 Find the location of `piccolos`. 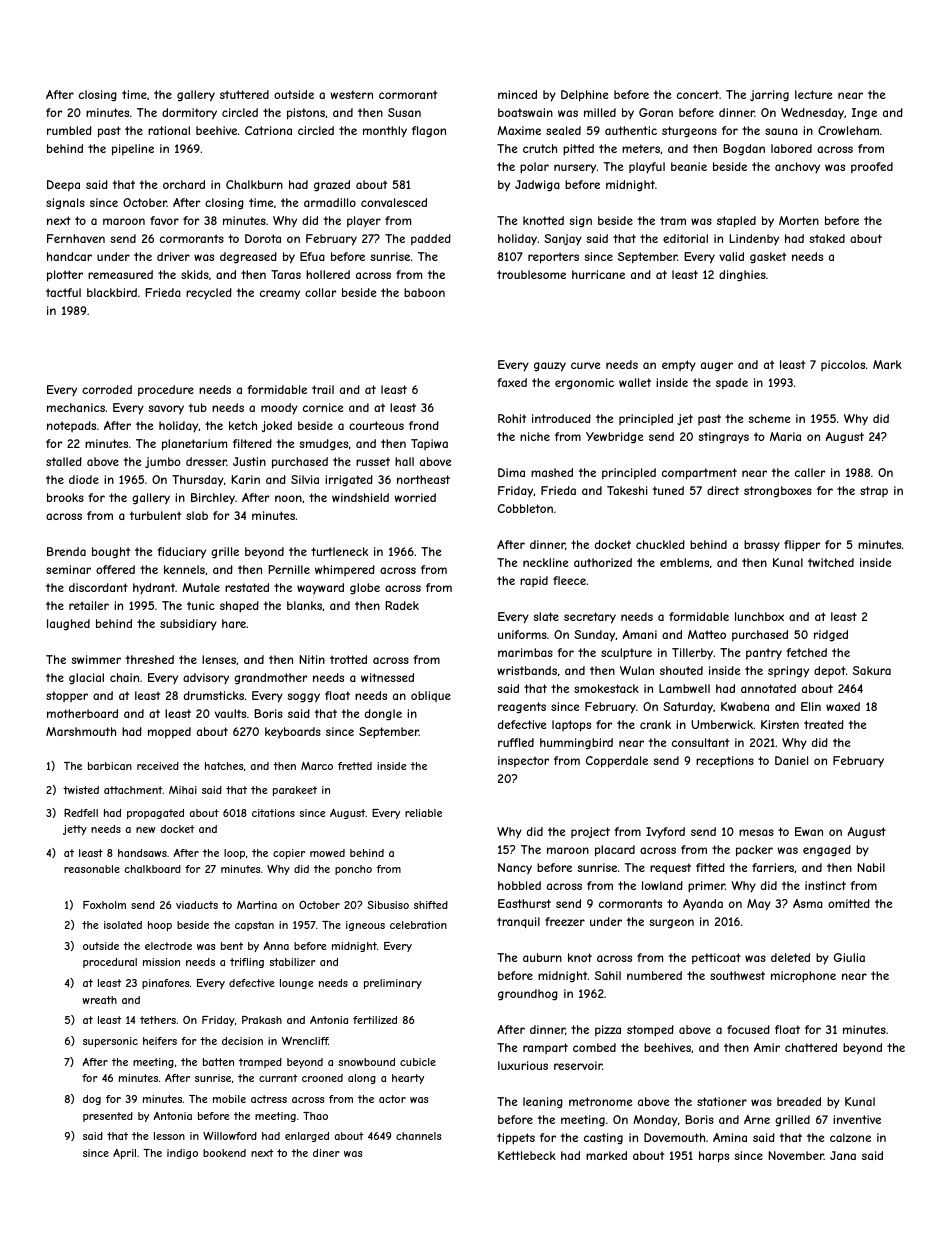

piccolos is located at coordinates (843, 365).
